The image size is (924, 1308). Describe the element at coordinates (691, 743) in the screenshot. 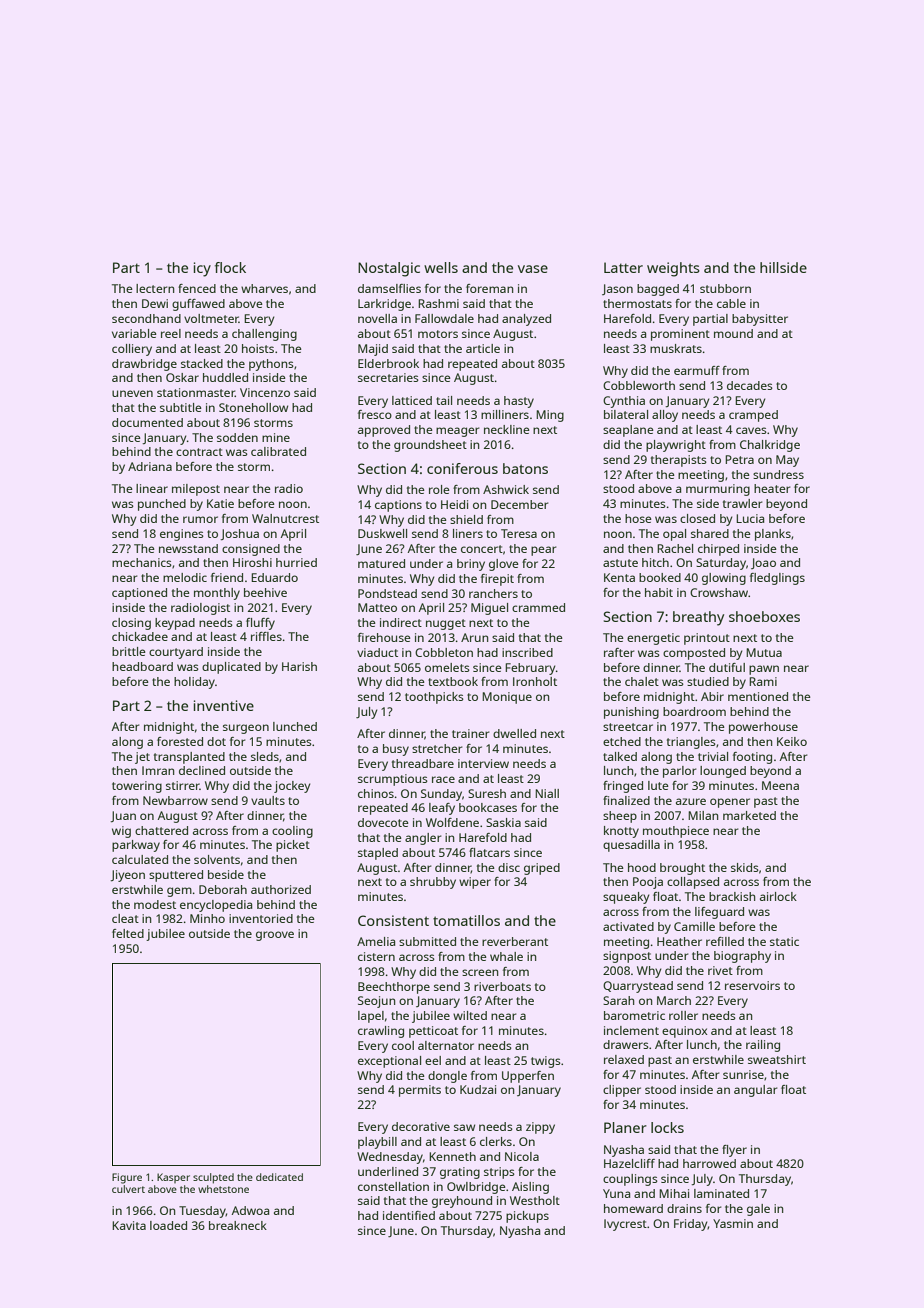

I see `triangles` at that location.
